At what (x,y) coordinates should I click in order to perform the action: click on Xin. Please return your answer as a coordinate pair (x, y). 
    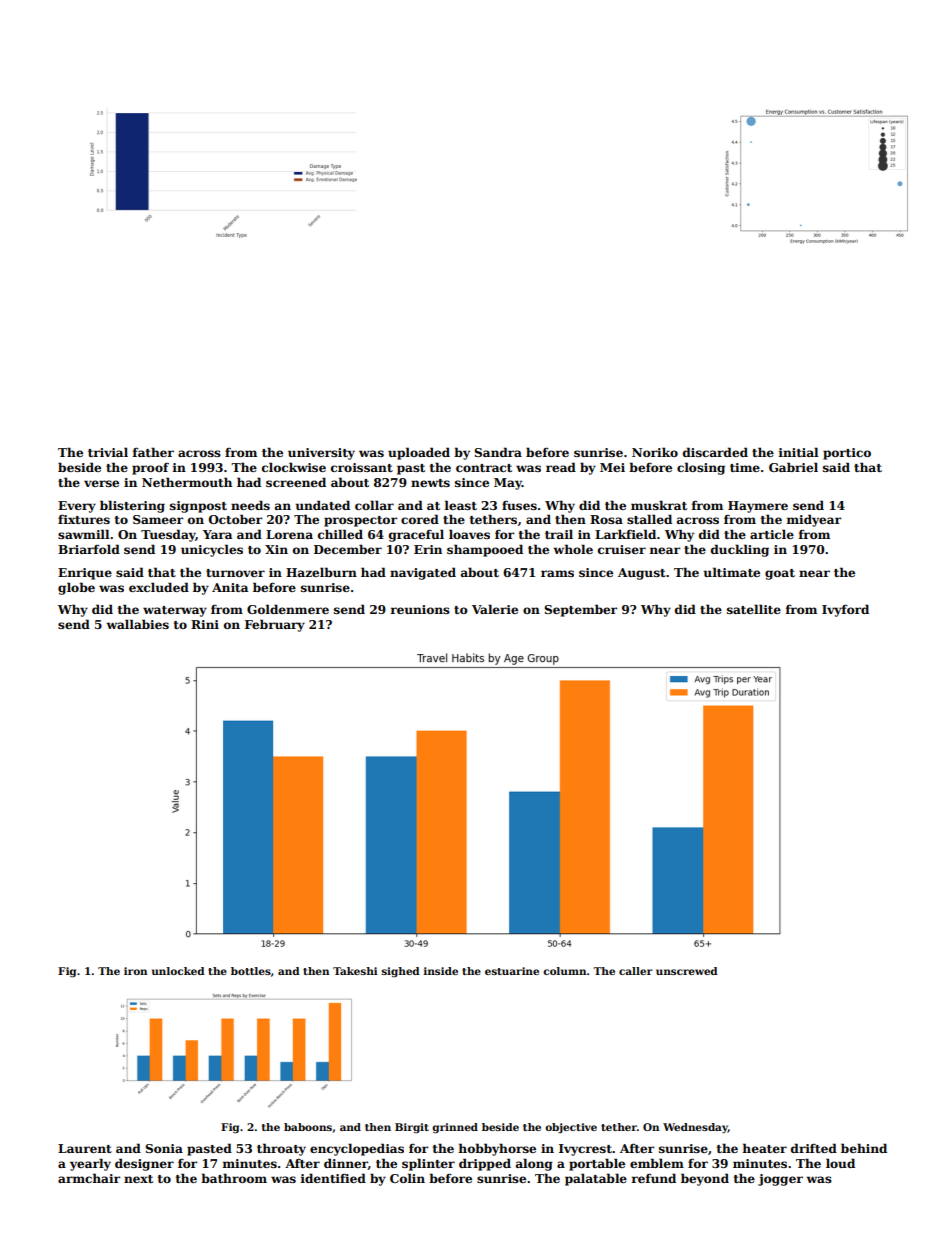
    Looking at the image, I should click on (276, 549).
